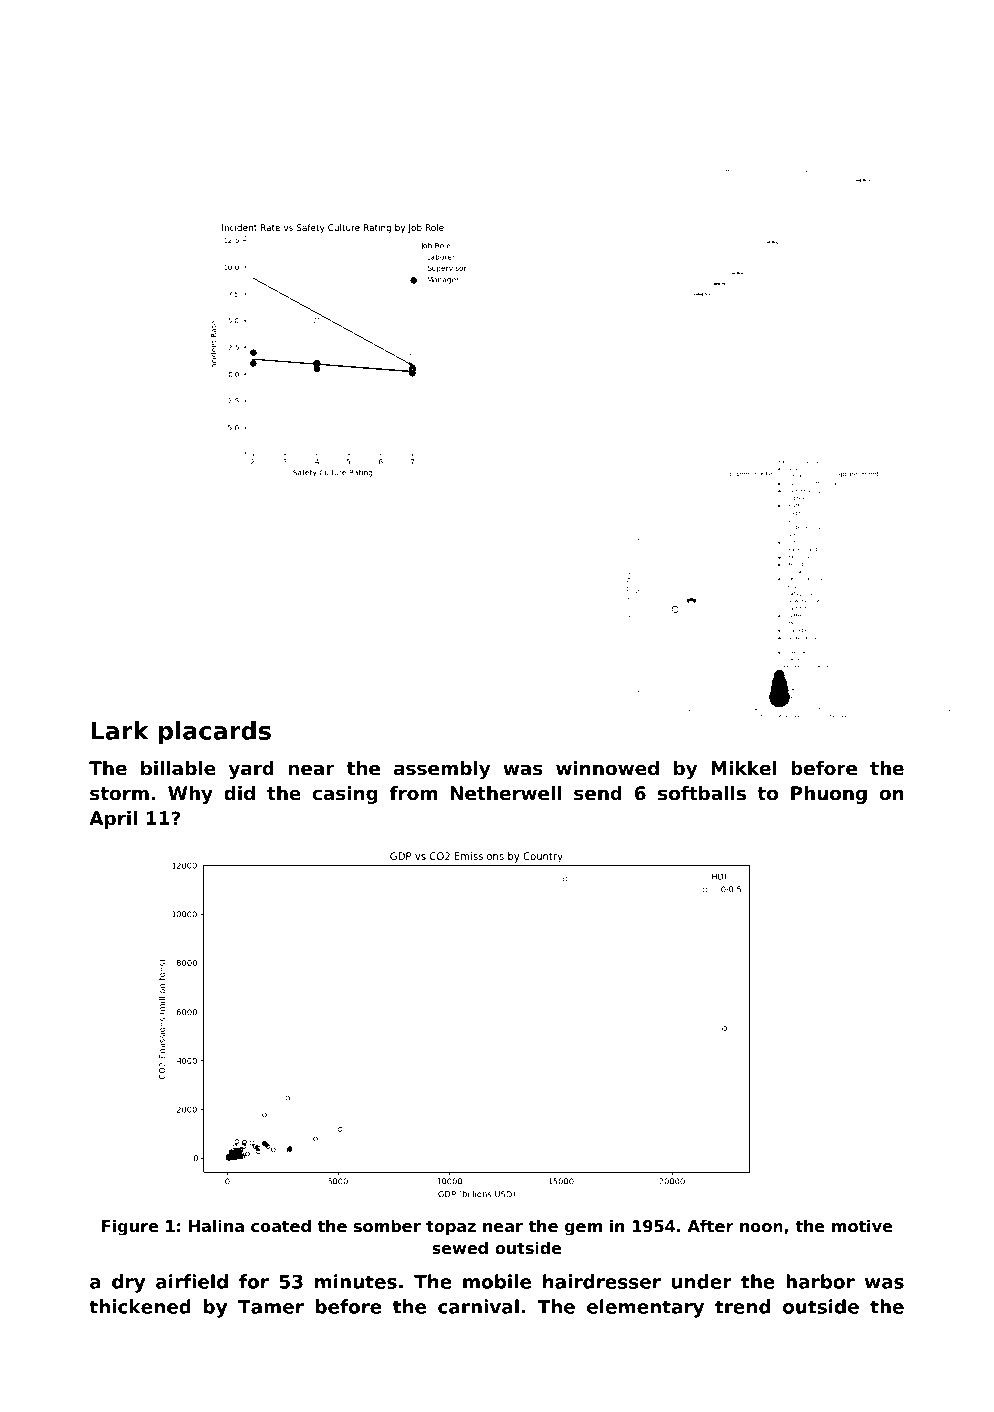 The width and height of the page is (994, 1412). I want to click on Why, so click(190, 795).
